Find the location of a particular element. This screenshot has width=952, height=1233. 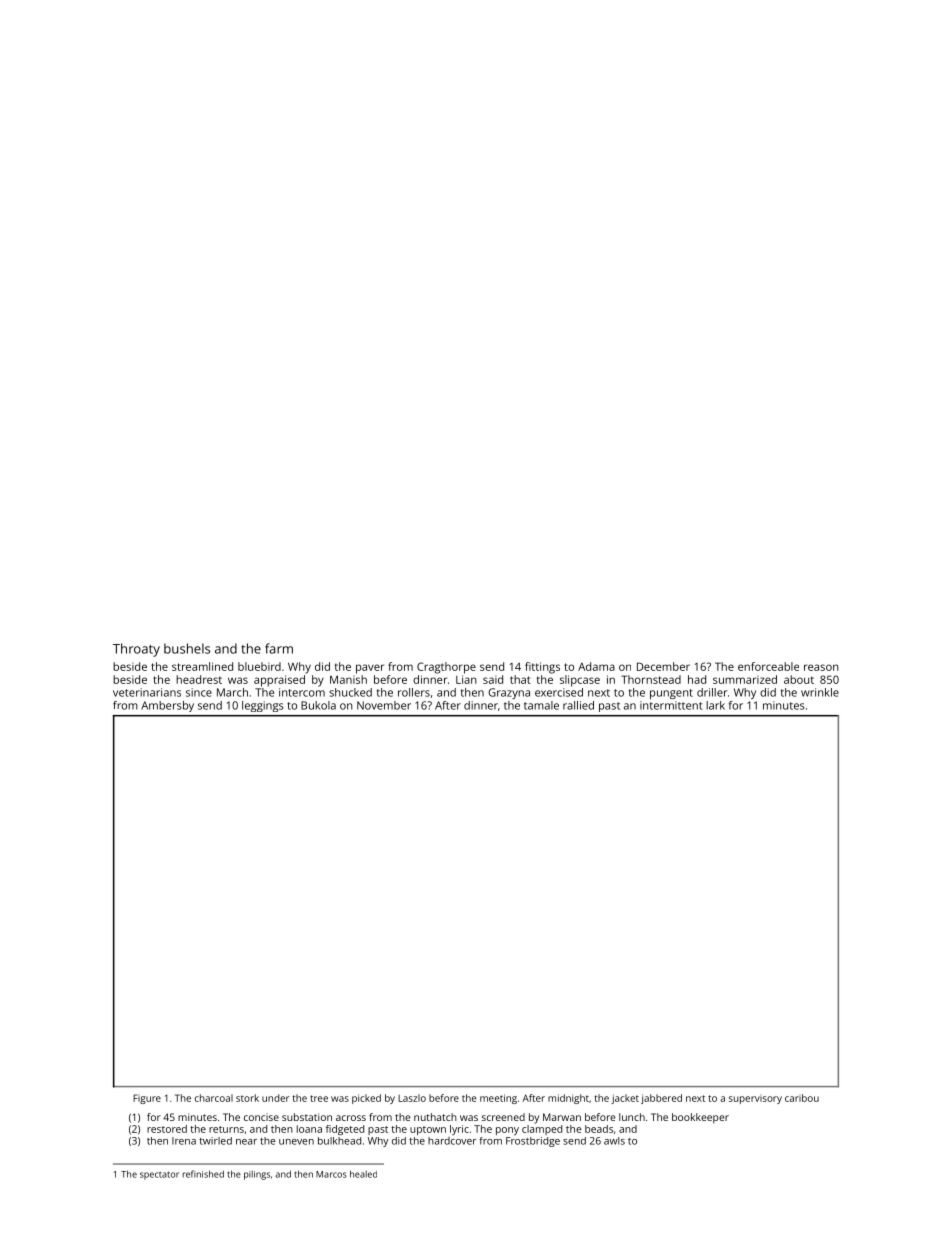

under is located at coordinates (275, 1098).
